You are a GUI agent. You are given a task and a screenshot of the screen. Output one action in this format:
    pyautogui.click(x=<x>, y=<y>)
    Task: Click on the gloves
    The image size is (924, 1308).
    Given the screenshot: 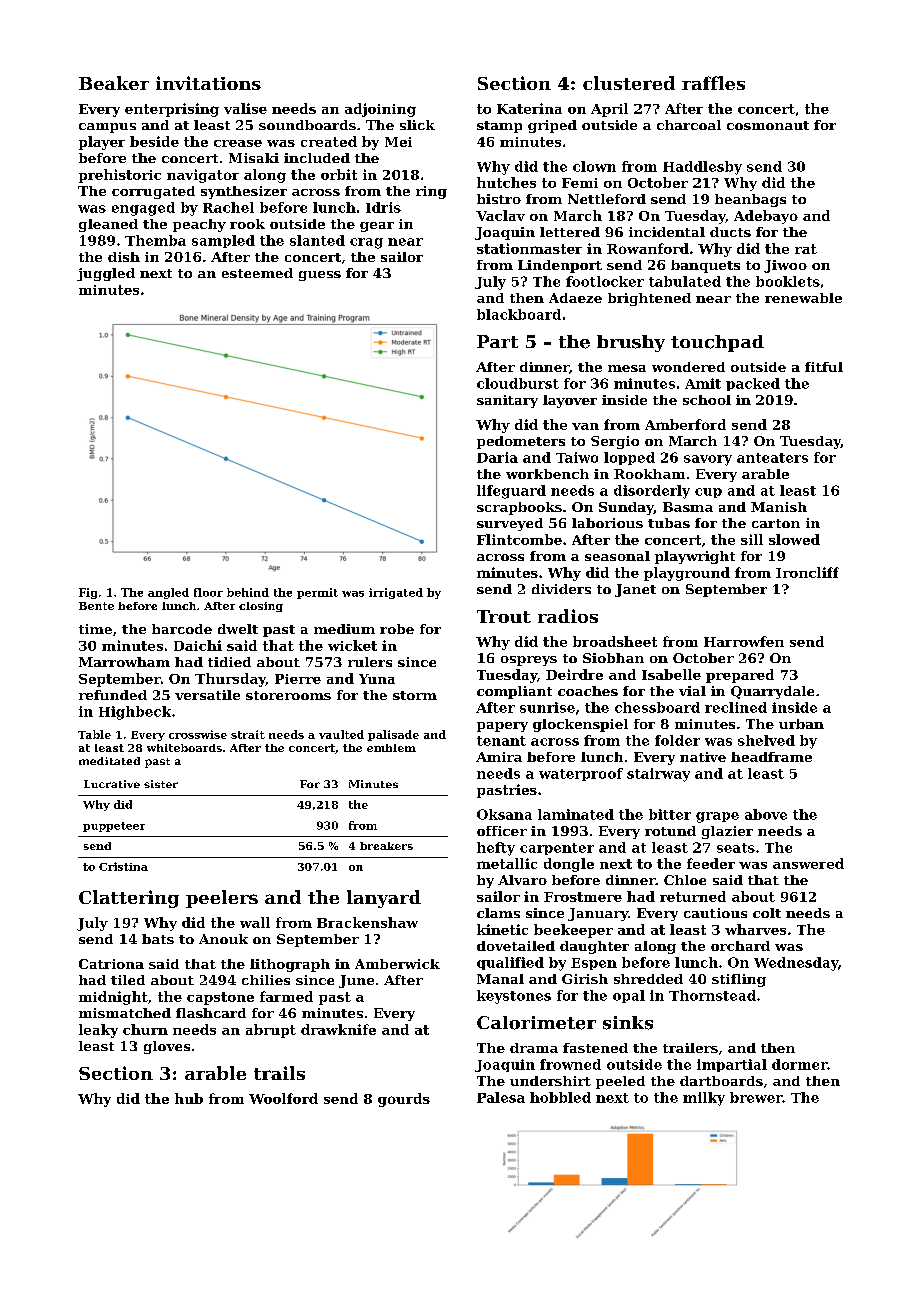 What is the action you would take?
    pyautogui.click(x=167, y=1047)
